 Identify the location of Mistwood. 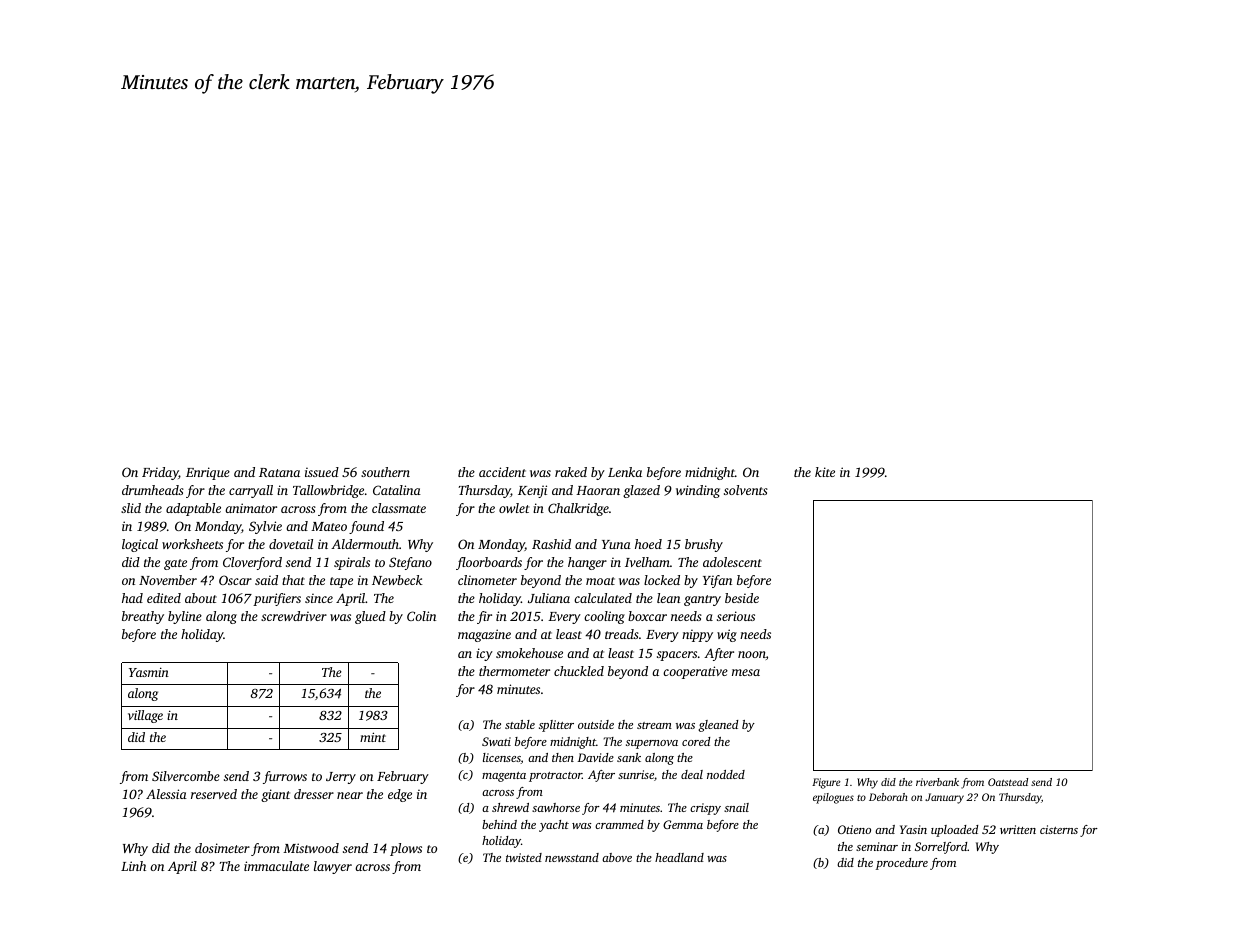
(311, 848).
